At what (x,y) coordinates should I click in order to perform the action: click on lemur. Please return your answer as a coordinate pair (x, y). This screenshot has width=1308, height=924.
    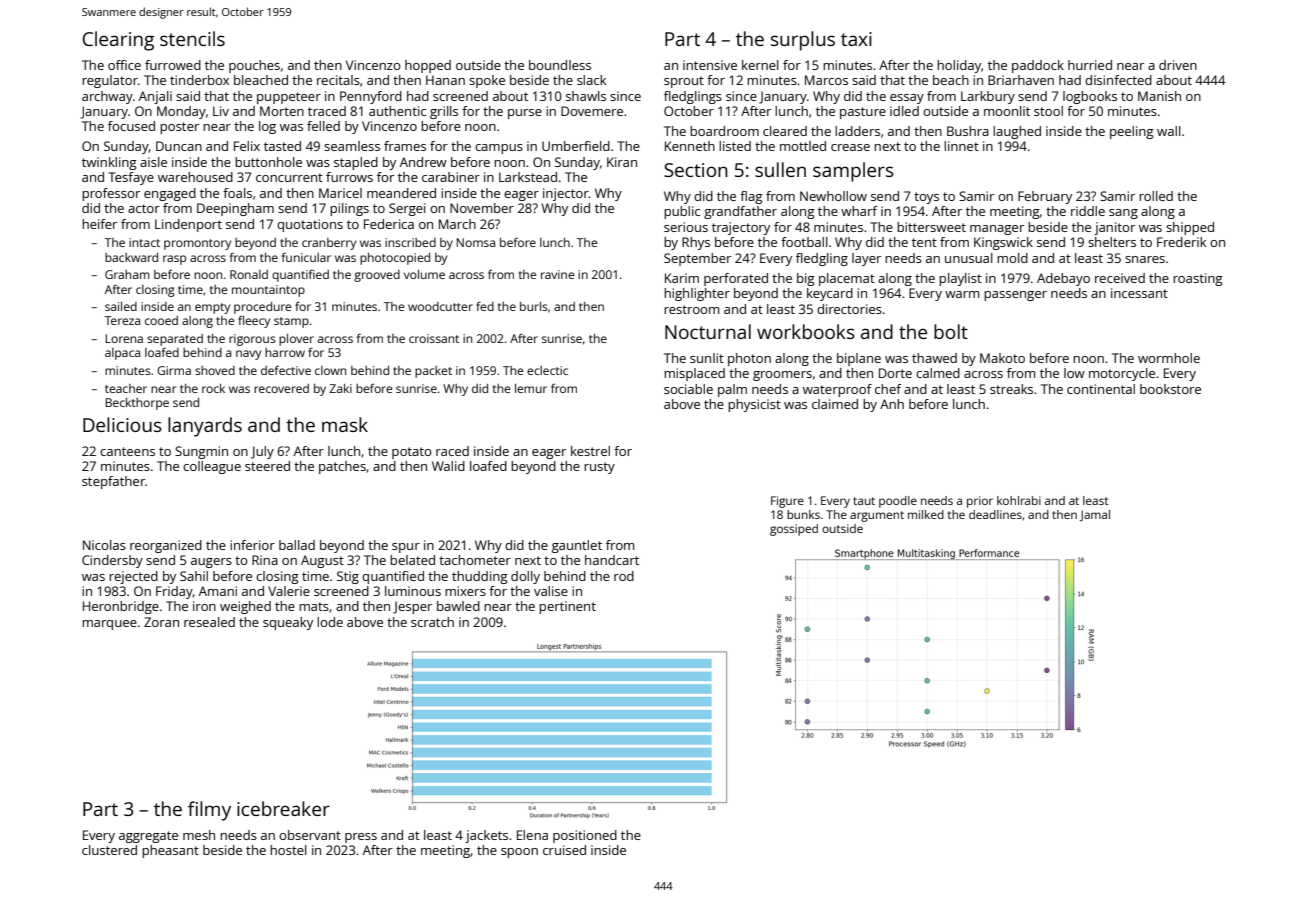
    Looking at the image, I should click on (531, 388).
